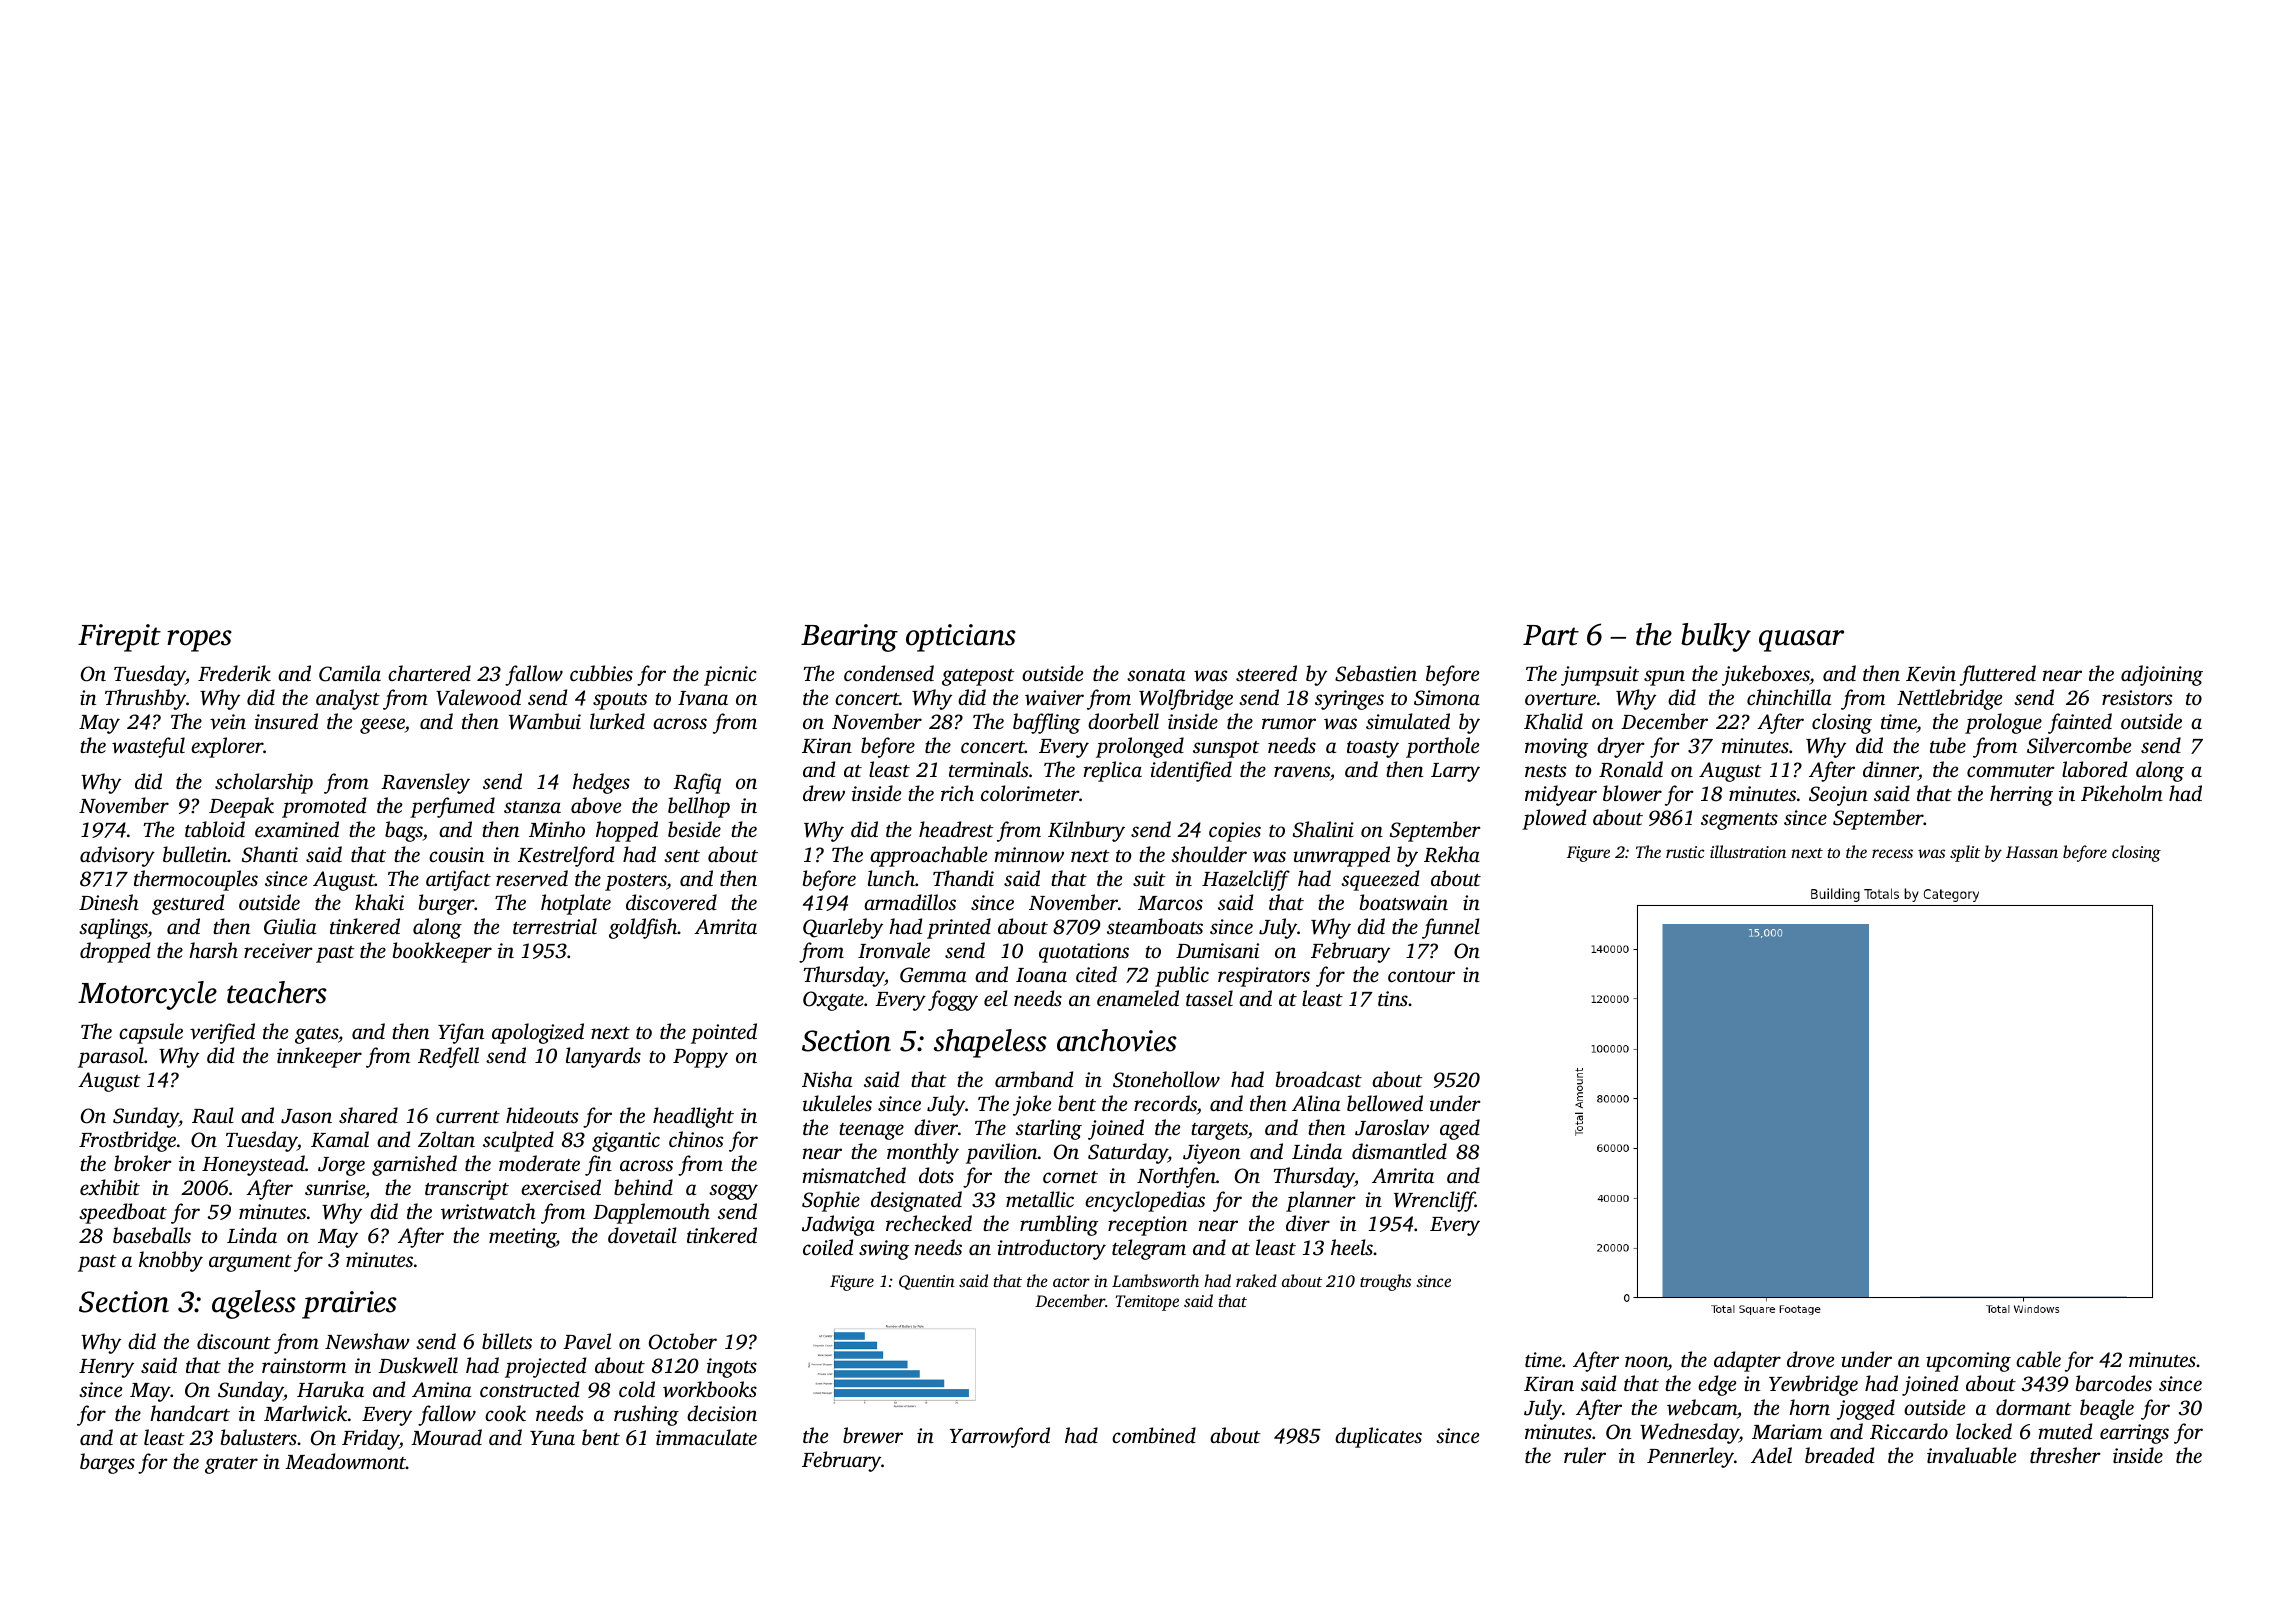 This screenshot has height=1614, width=2282. I want to click on Poppy, so click(700, 1058).
